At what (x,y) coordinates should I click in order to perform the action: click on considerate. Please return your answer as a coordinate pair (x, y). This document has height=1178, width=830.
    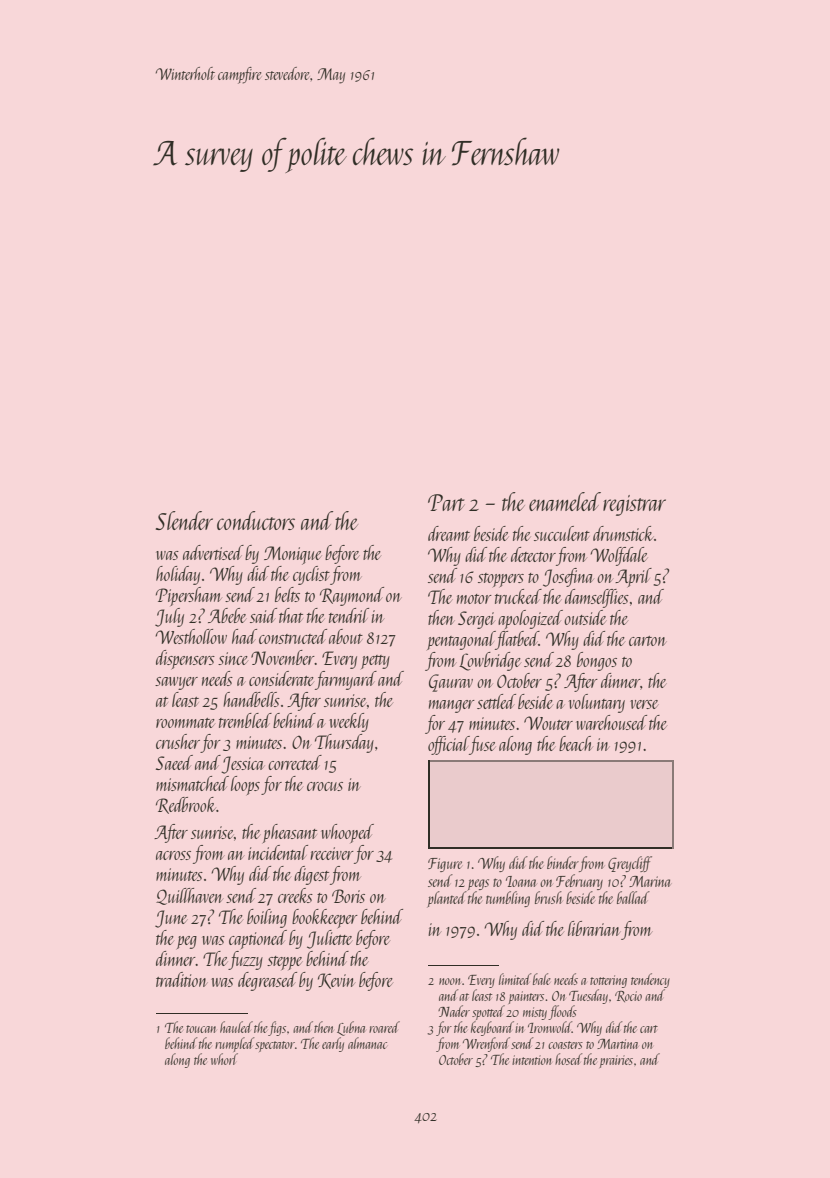
    Looking at the image, I should click on (281, 678).
